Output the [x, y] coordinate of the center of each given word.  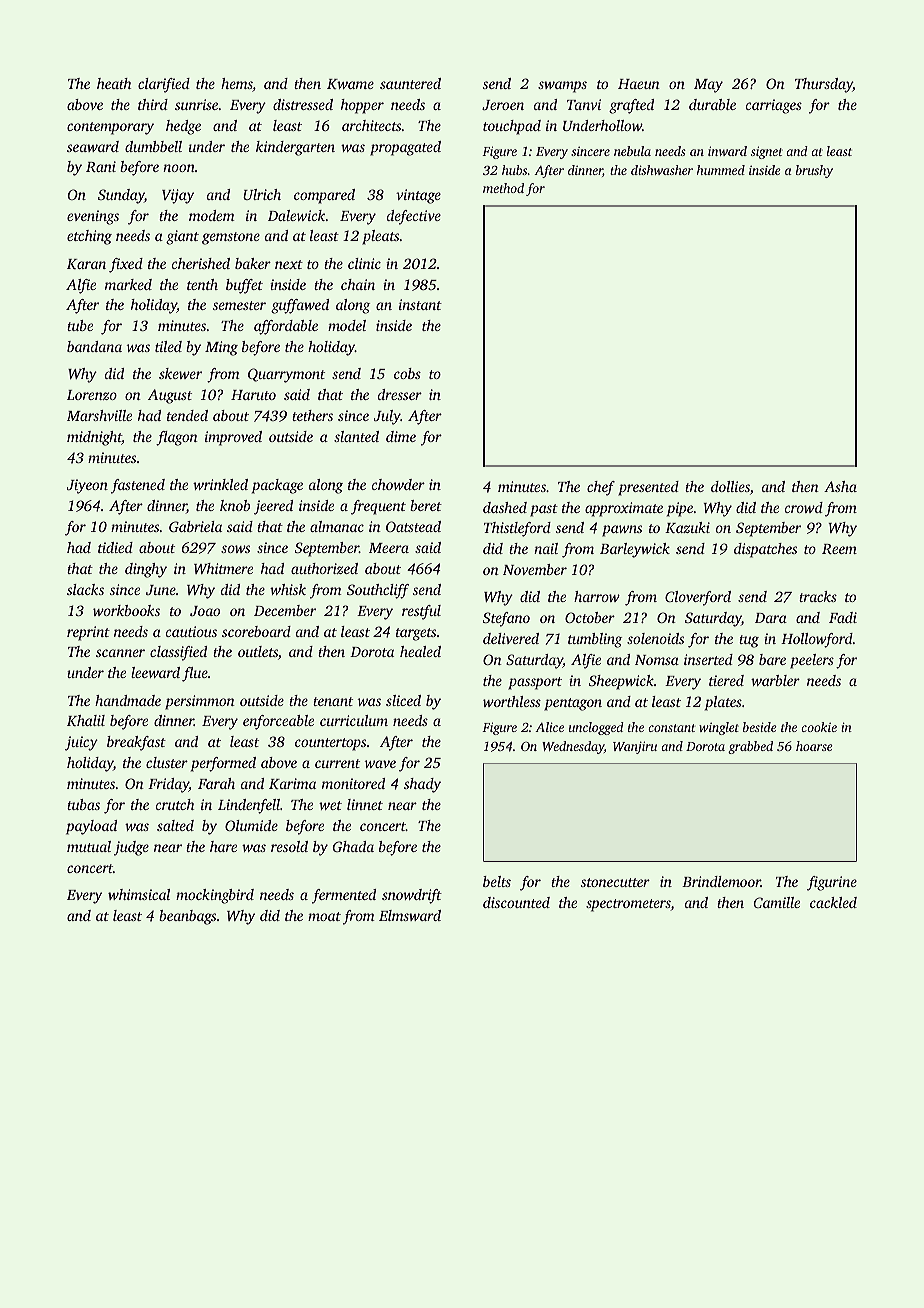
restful [421, 612]
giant [182, 237]
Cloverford [698, 598]
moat [324, 916]
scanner [120, 653]
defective [414, 217]
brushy [814, 171]
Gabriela [195, 526]
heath [114, 83]
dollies [730, 486]
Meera [389, 548]
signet [767, 152]
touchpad [512, 127]
